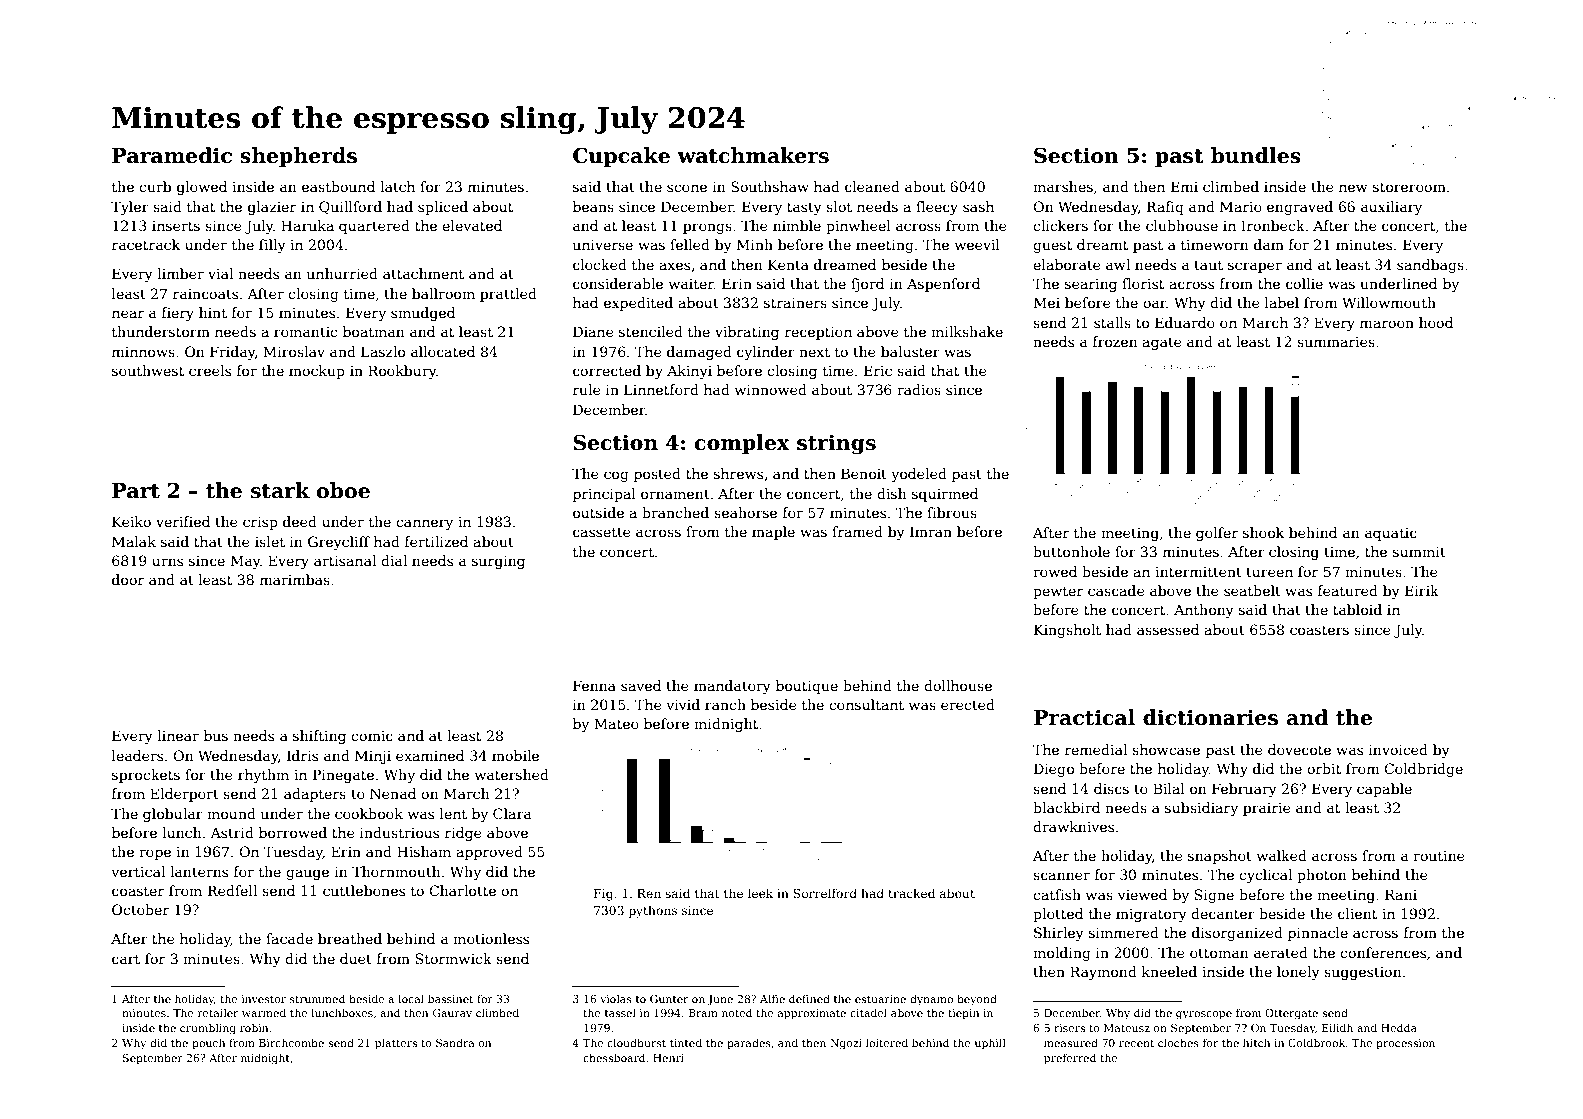 The image size is (1583, 1119). What do you see at coordinates (1405, 1044) in the image?
I see `procession` at bounding box center [1405, 1044].
